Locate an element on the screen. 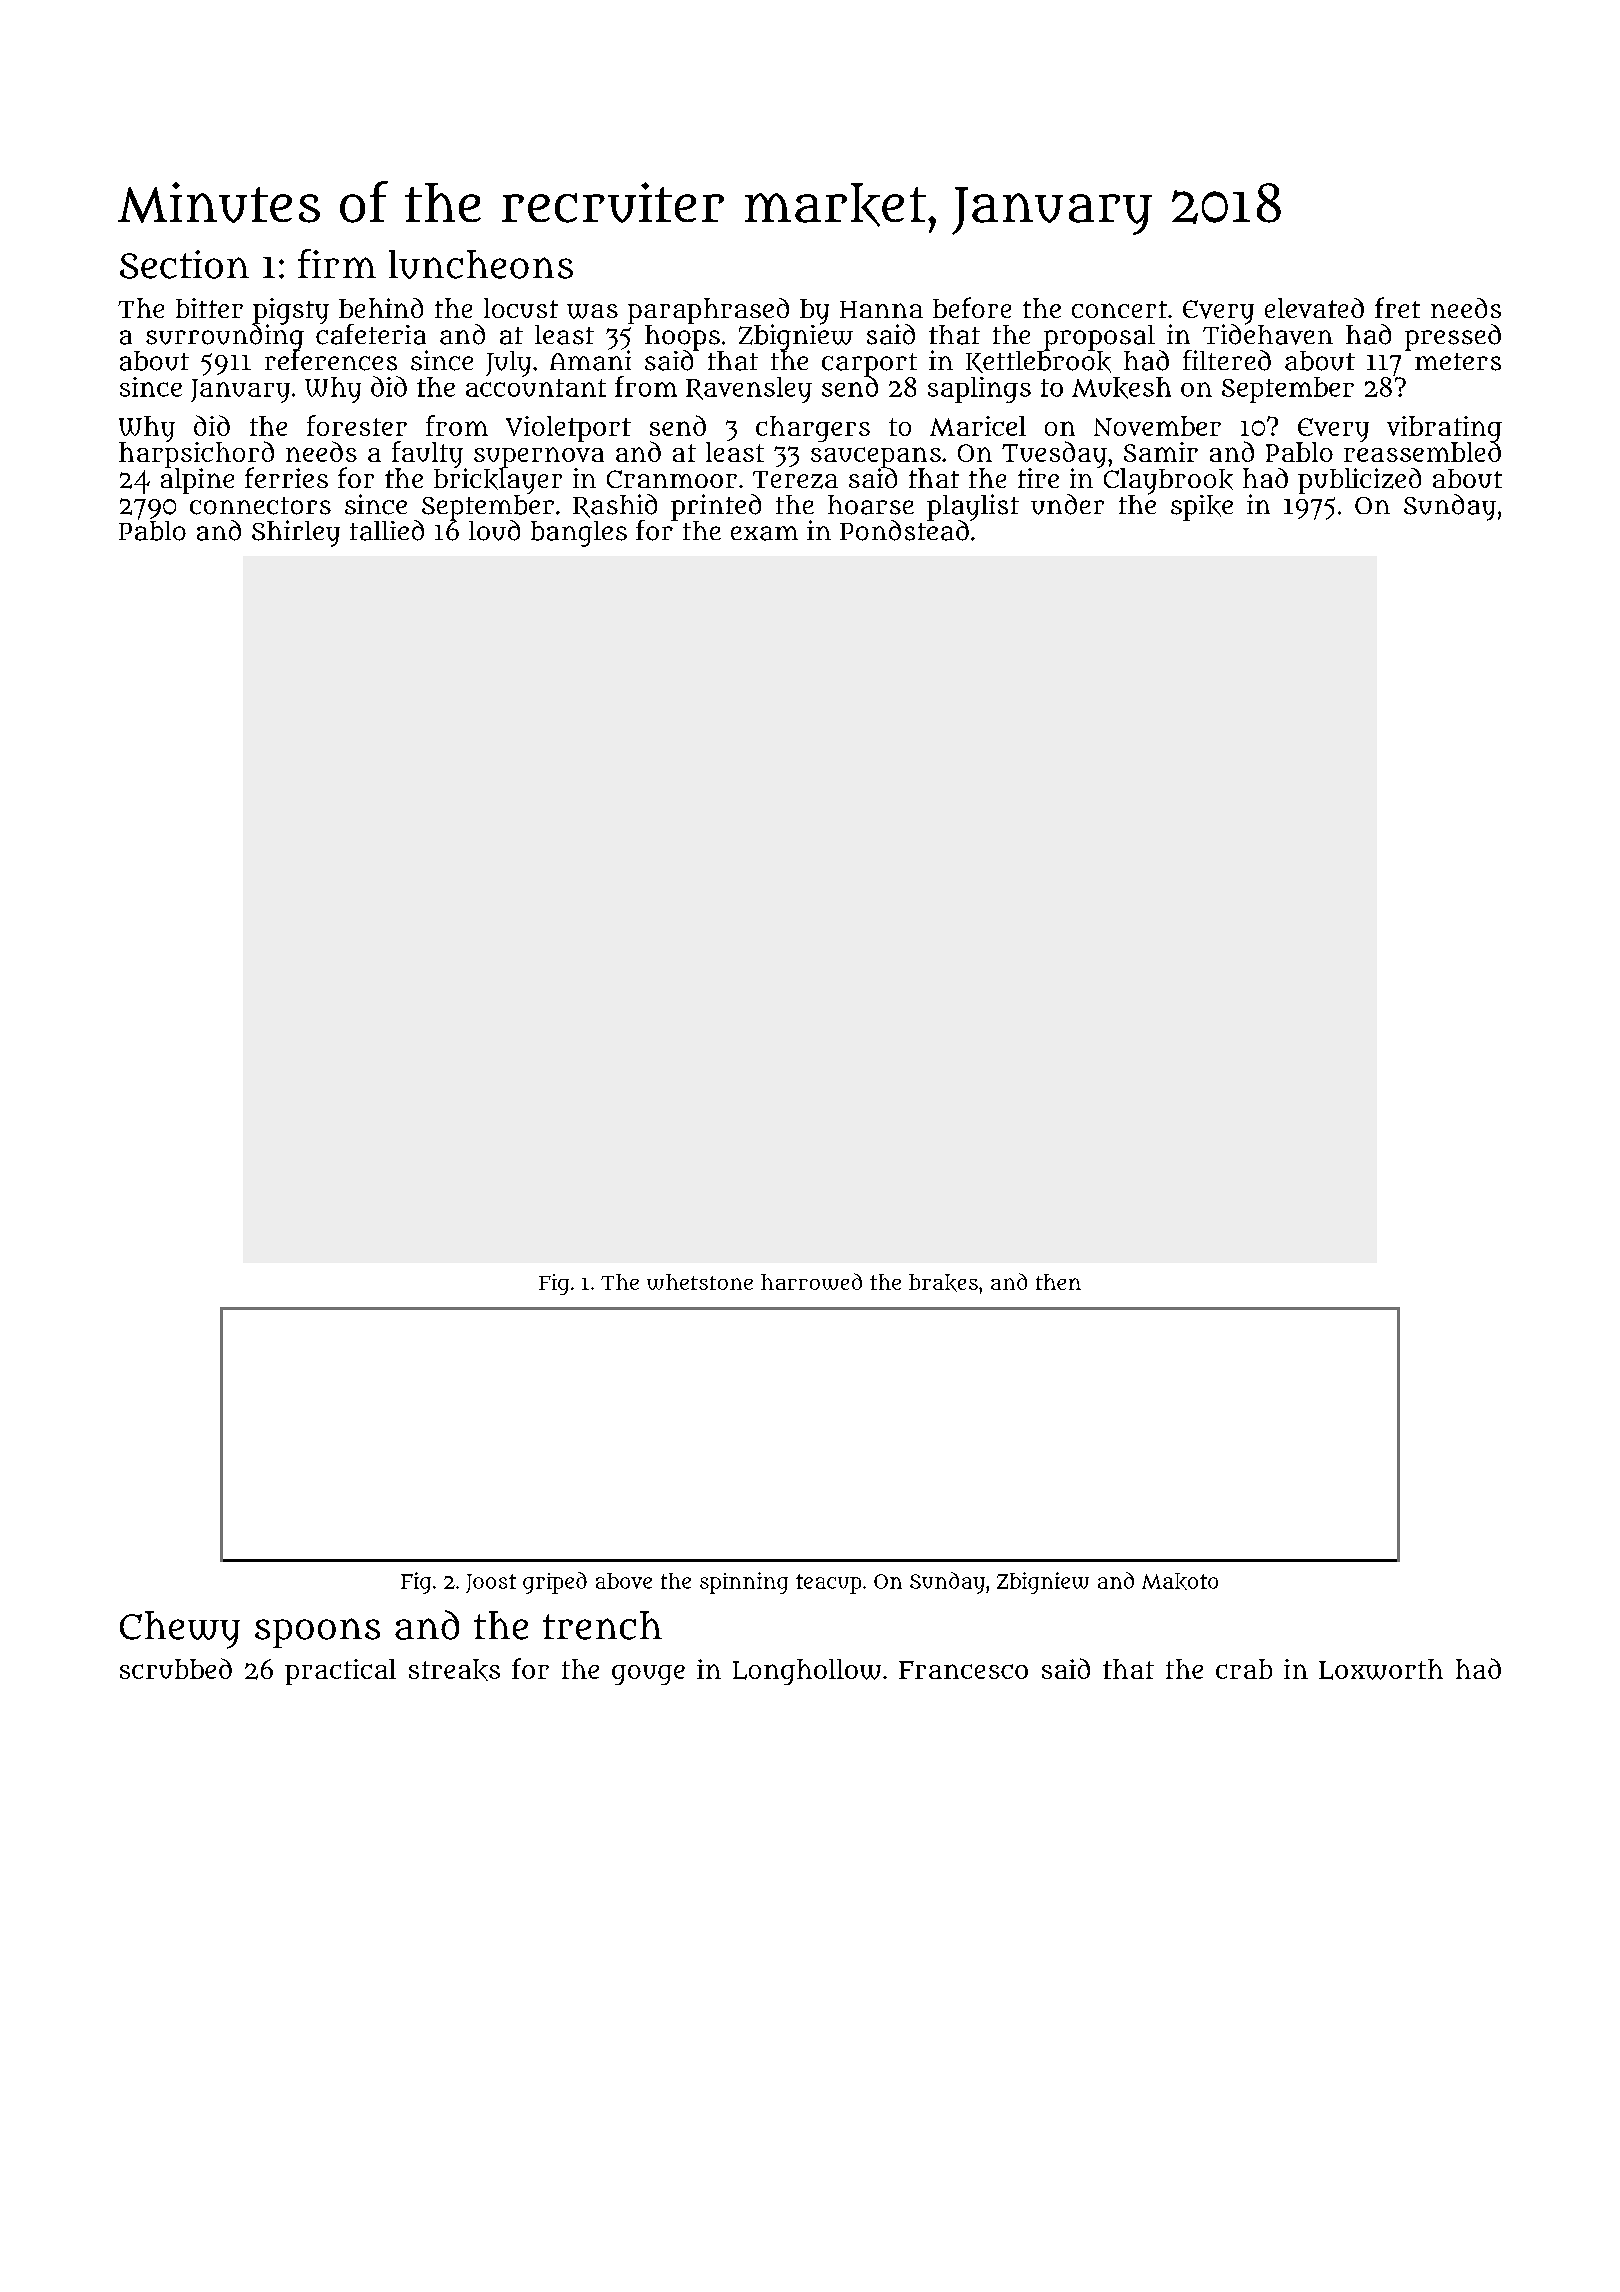 The height and width of the screenshot is (2292, 1620). luncheons is located at coordinates (481, 264).
